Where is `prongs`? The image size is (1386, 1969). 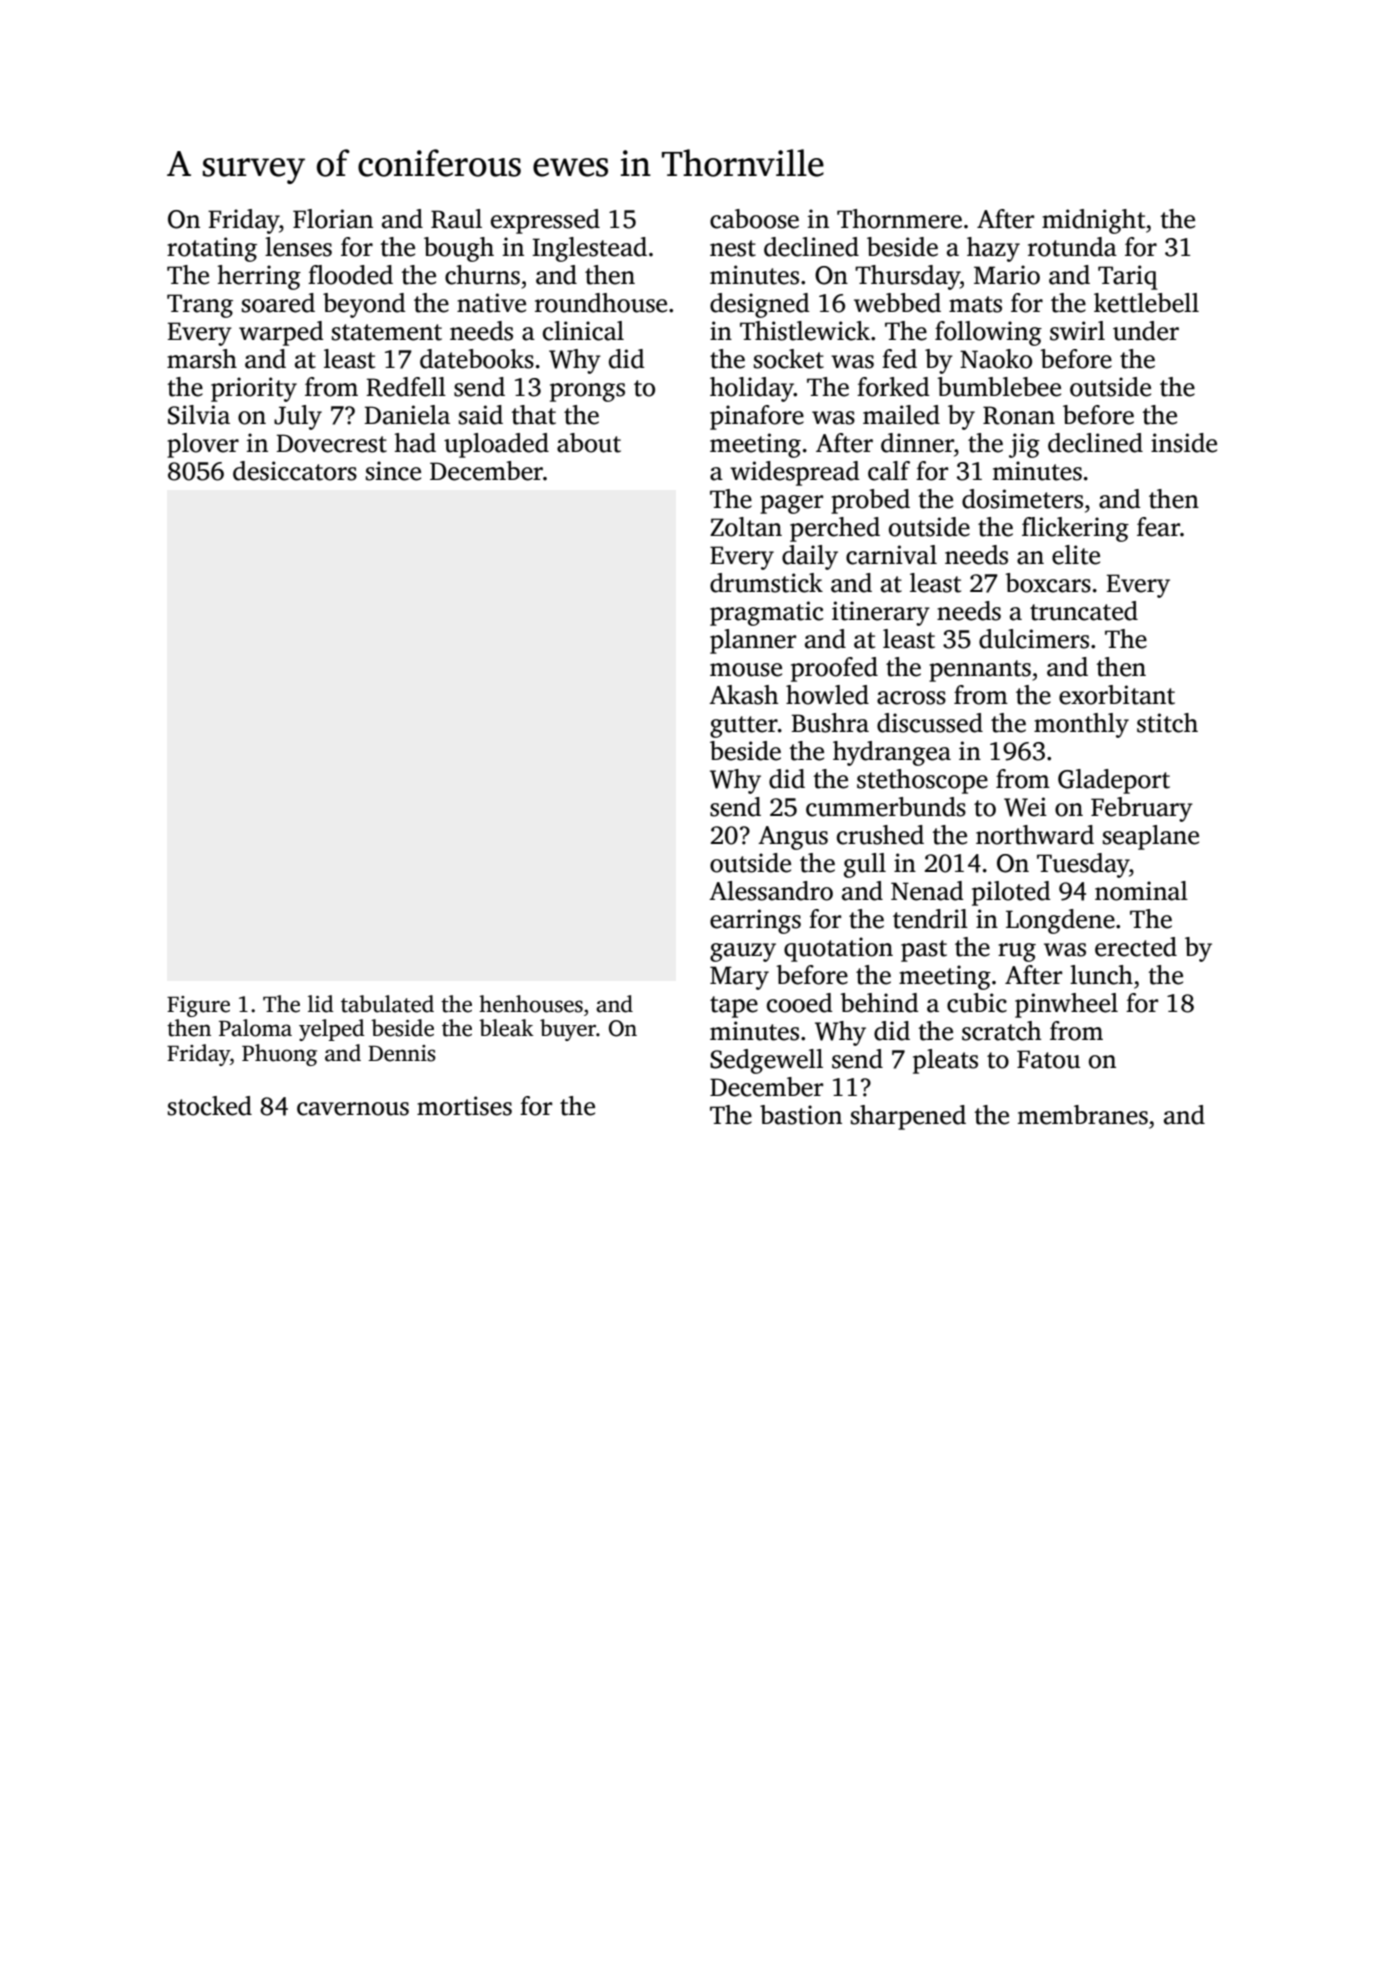 prongs is located at coordinates (587, 392).
